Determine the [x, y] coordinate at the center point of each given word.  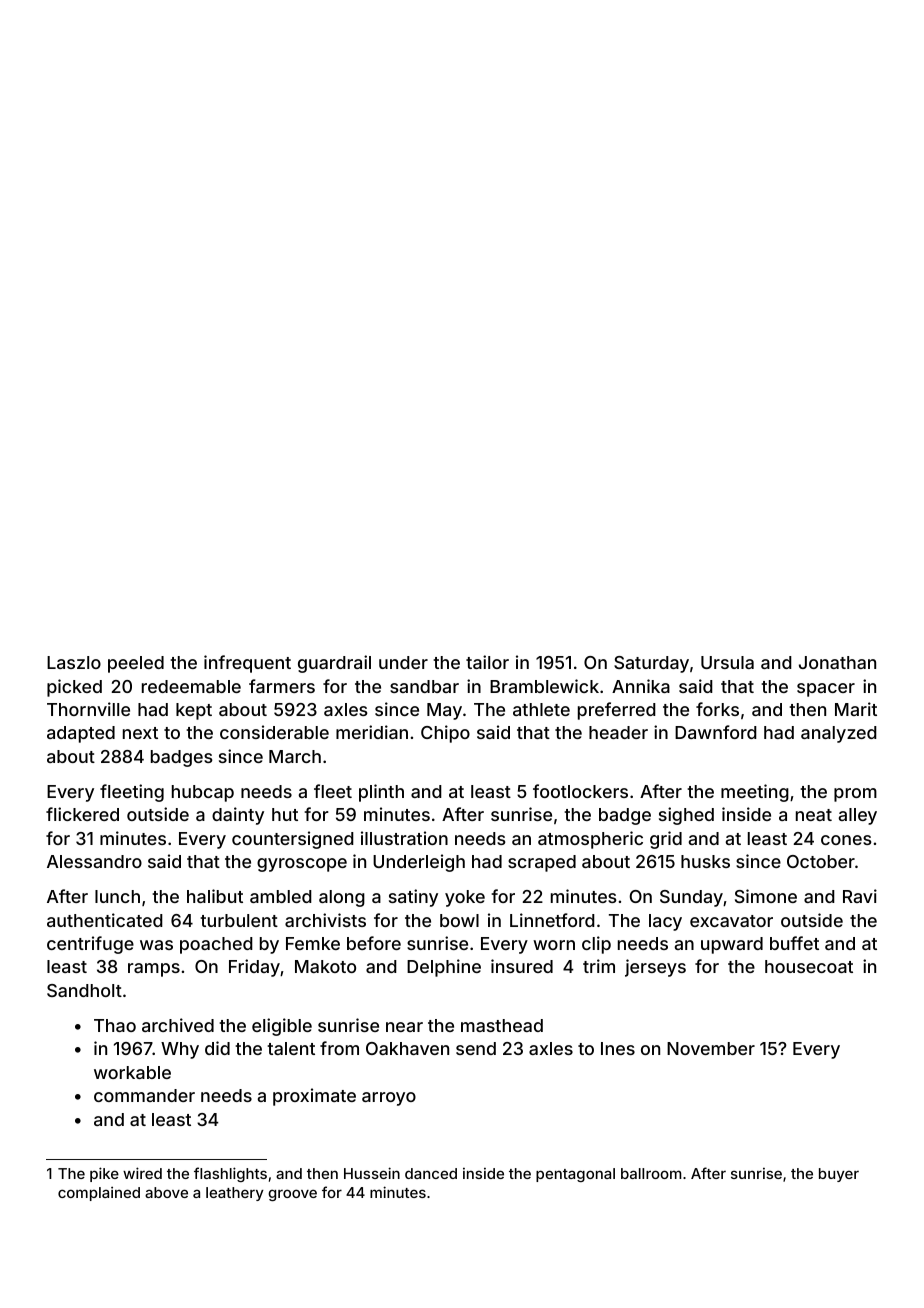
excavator [731, 921]
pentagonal [575, 1175]
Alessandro [94, 861]
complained [99, 1193]
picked [74, 688]
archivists [325, 920]
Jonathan [837, 662]
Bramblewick [544, 686]
